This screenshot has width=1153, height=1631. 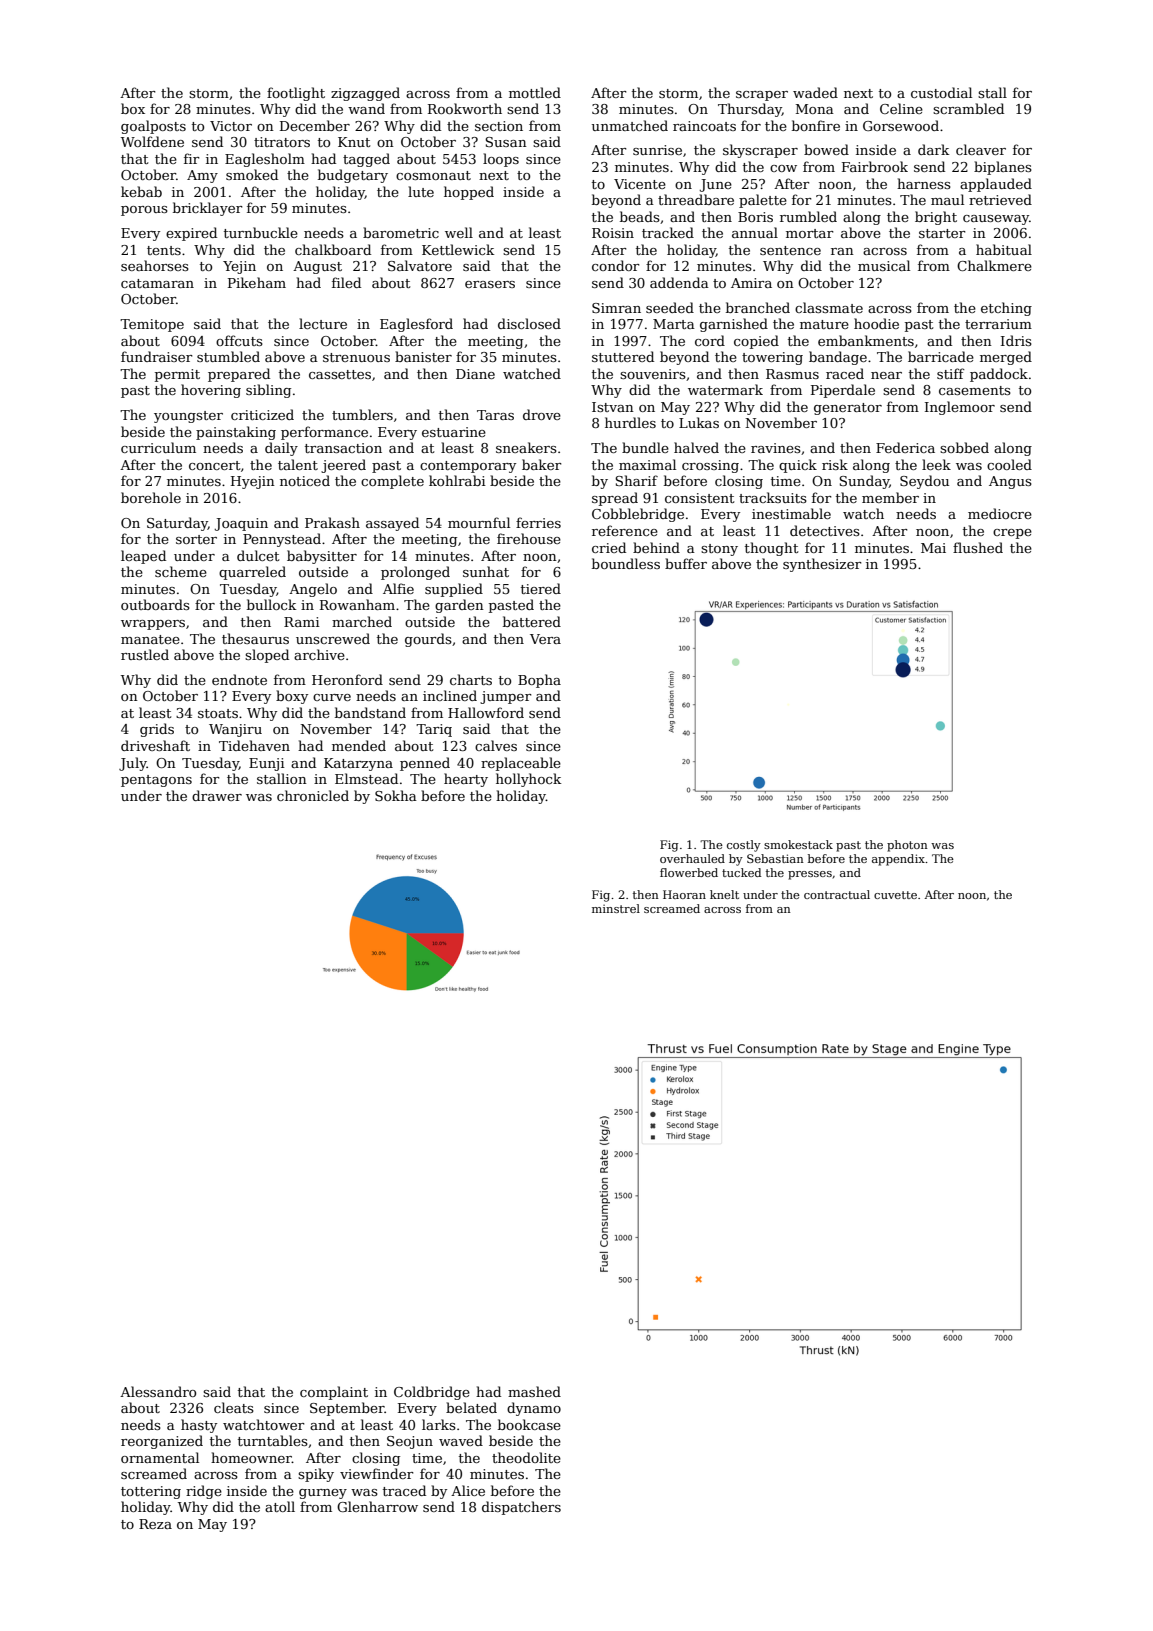 I want to click on estuarine, so click(x=454, y=432).
